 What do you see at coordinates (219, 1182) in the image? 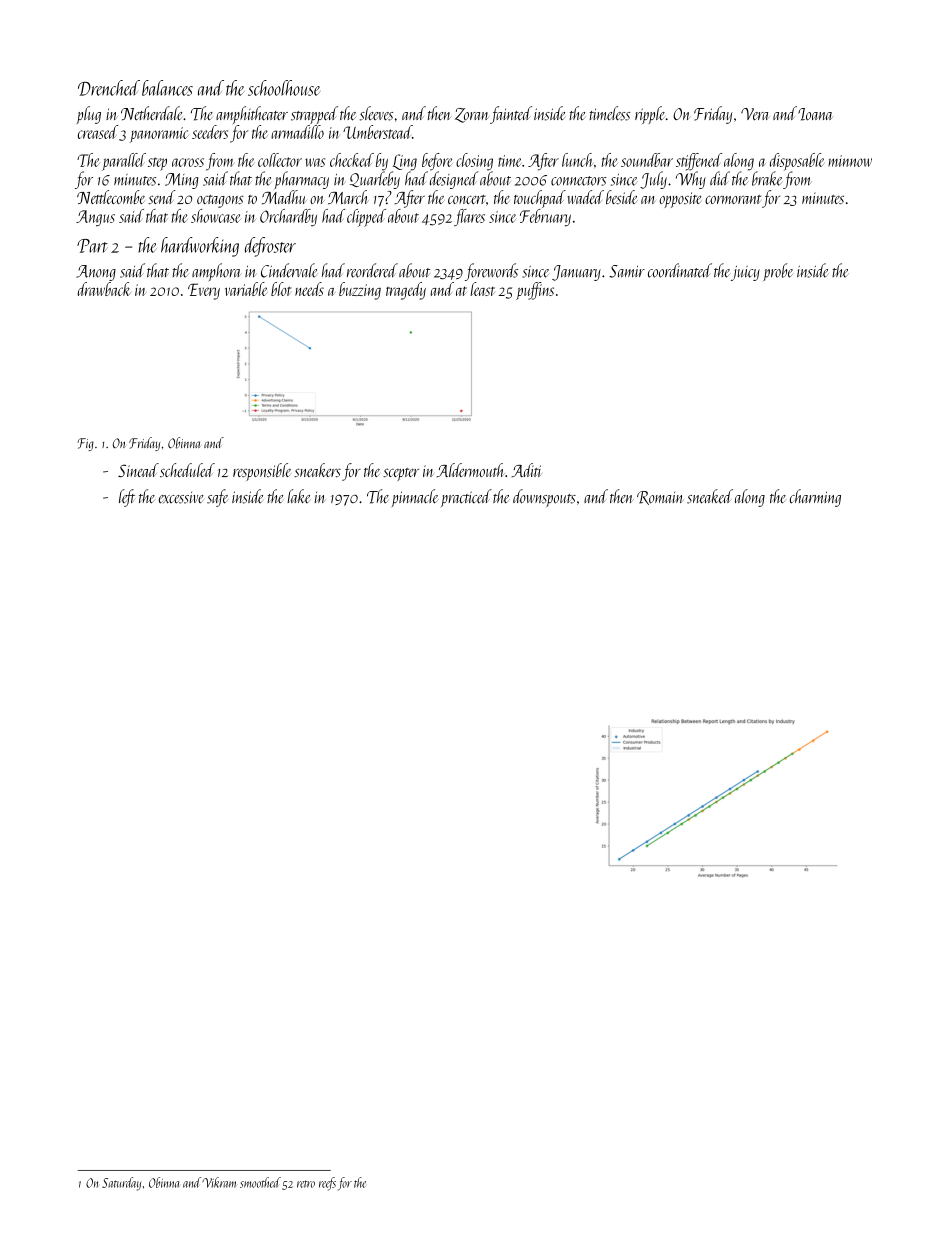
I see `Vikram` at bounding box center [219, 1182].
